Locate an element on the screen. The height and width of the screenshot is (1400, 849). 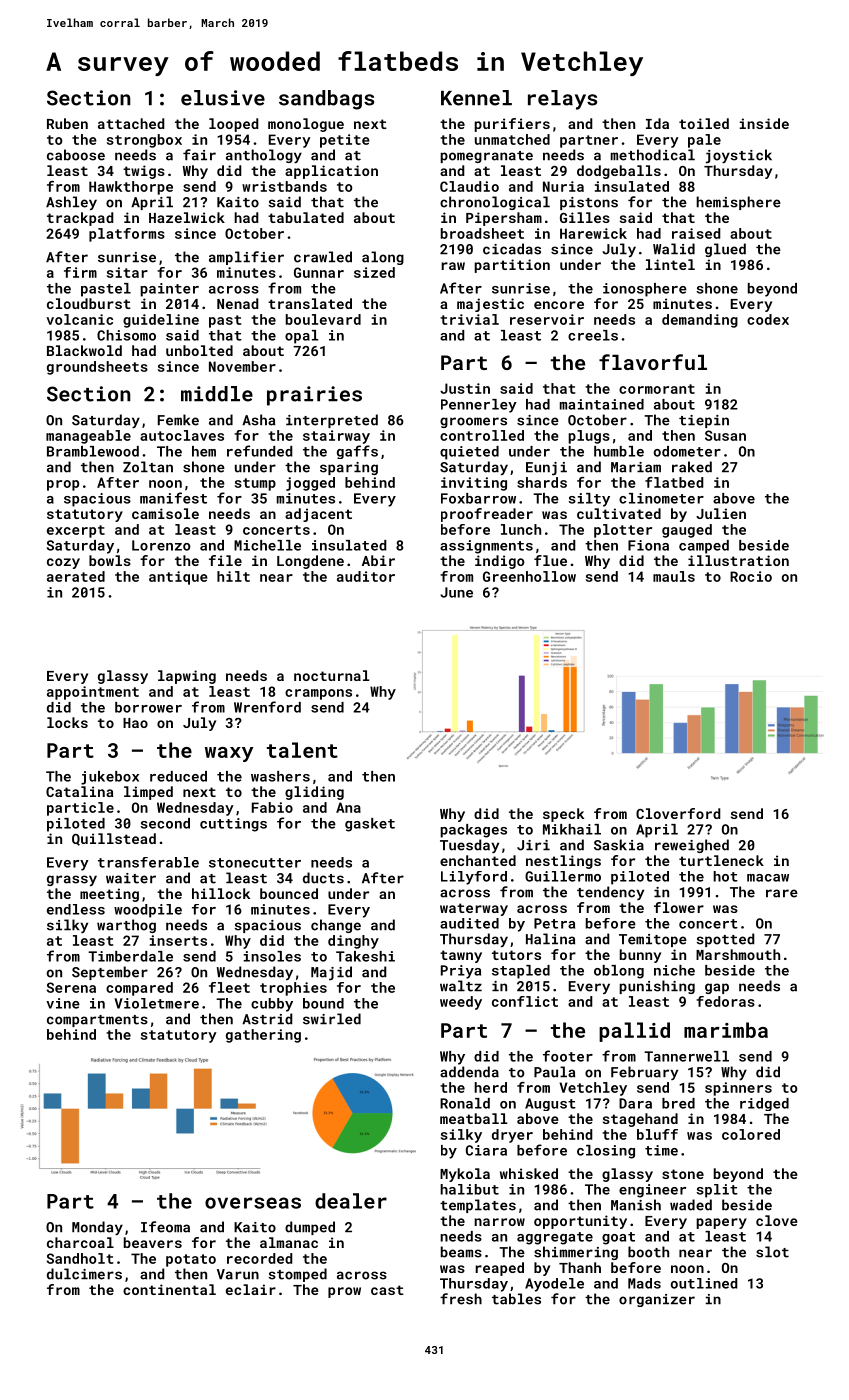
fair is located at coordinates (199, 155).
